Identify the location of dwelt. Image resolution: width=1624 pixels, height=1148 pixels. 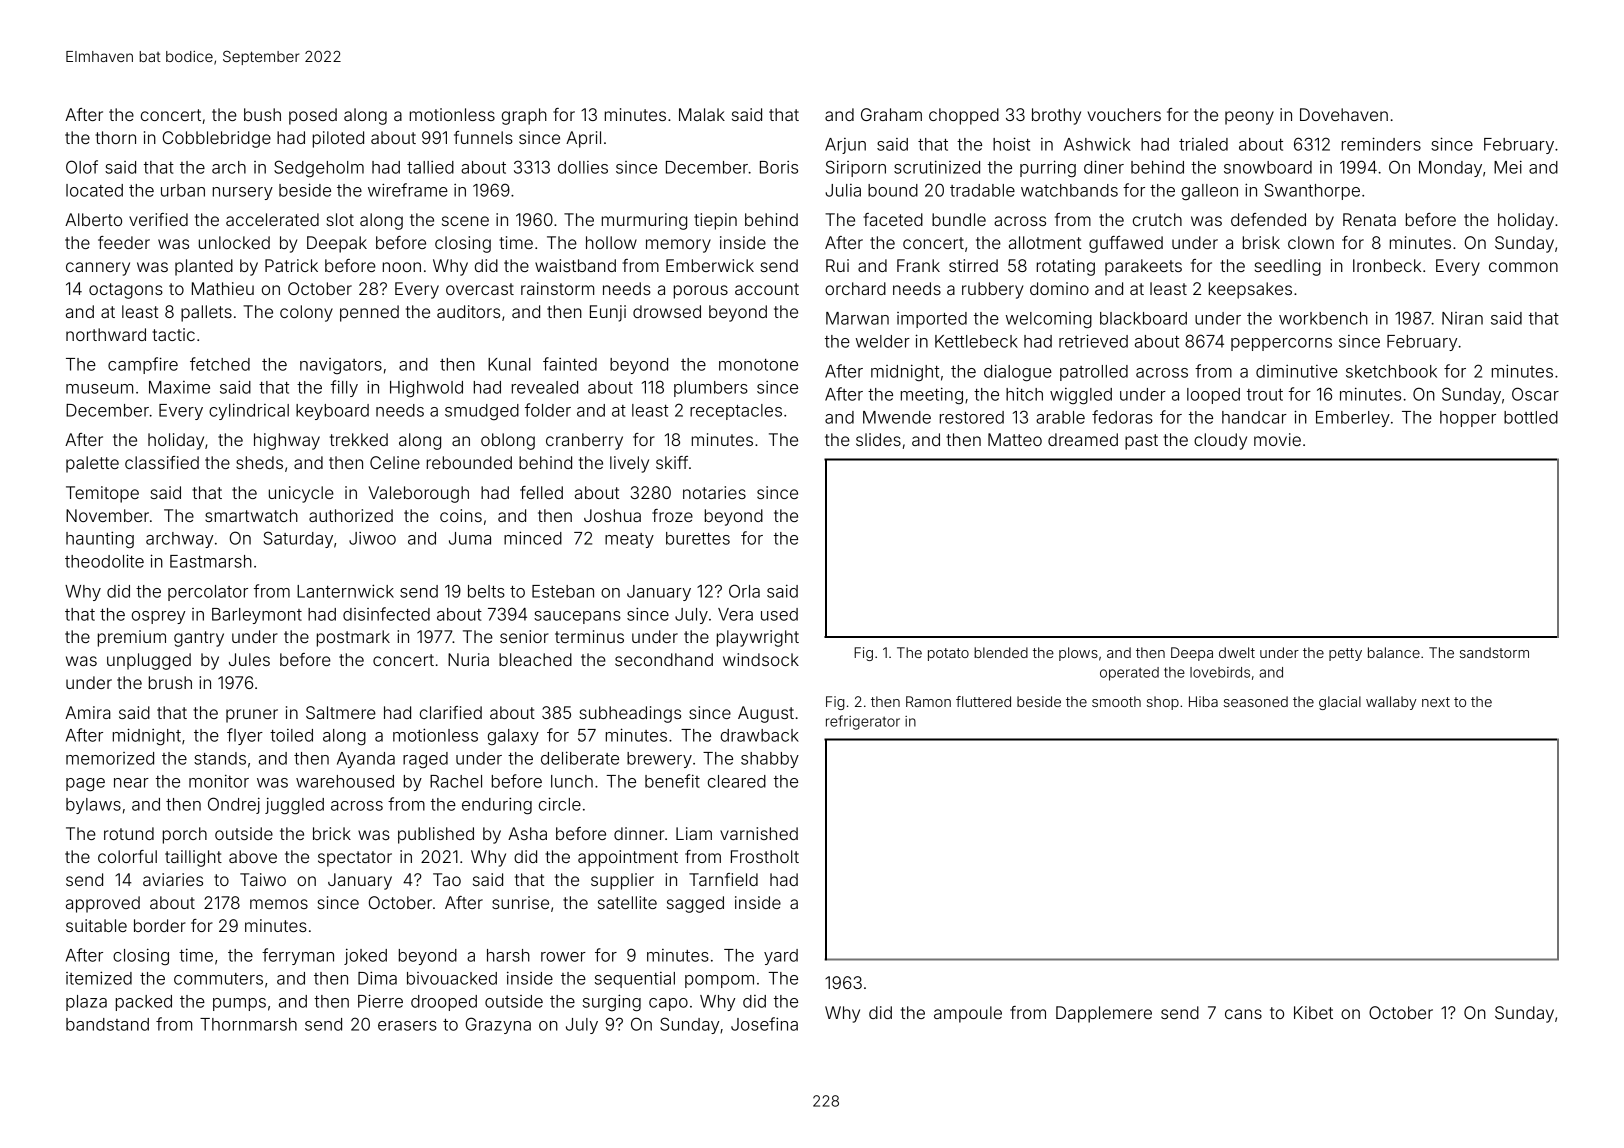
(1237, 652).
